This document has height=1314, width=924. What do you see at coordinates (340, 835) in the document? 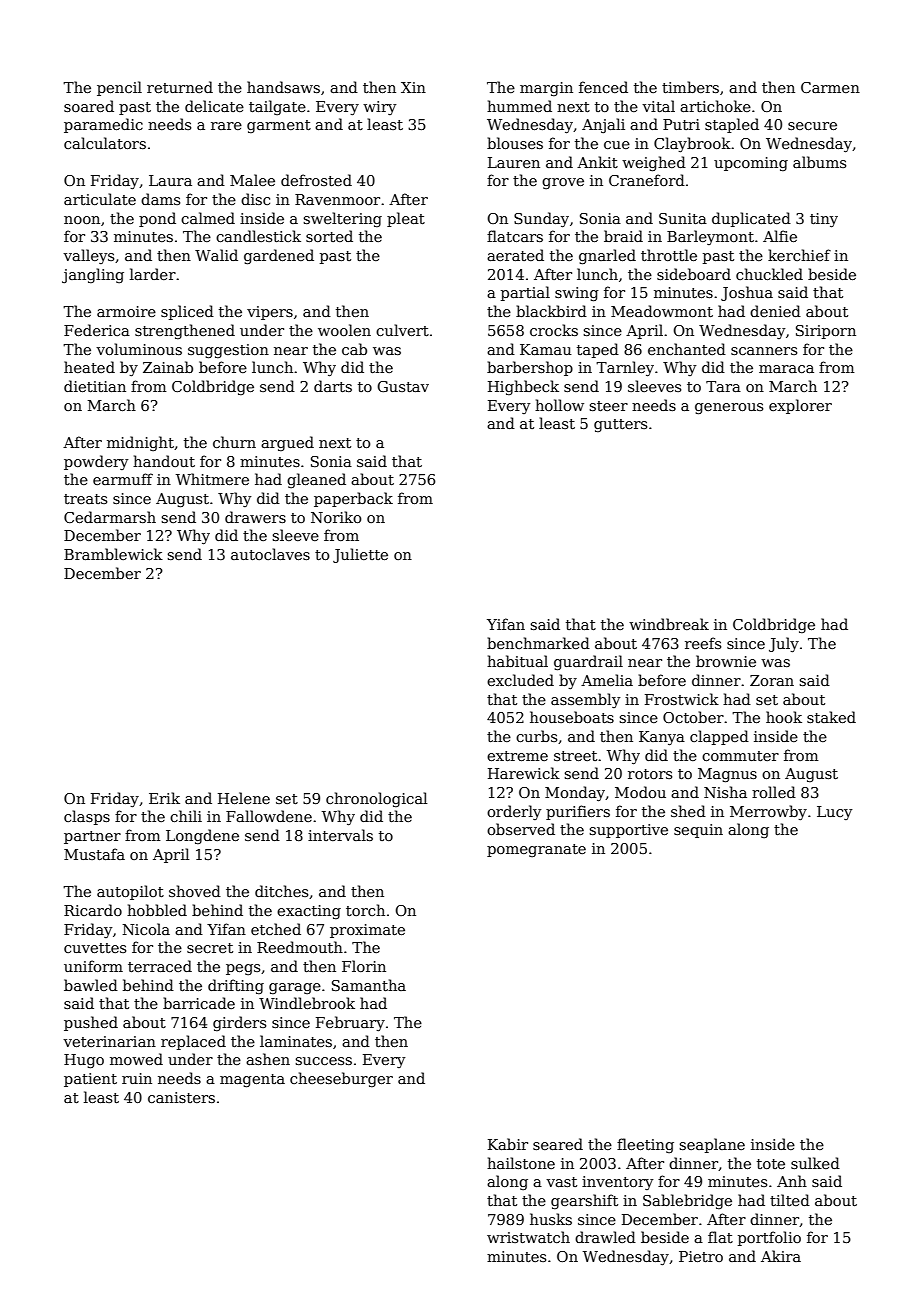
I see `intervals` at bounding box center [340, 835].
